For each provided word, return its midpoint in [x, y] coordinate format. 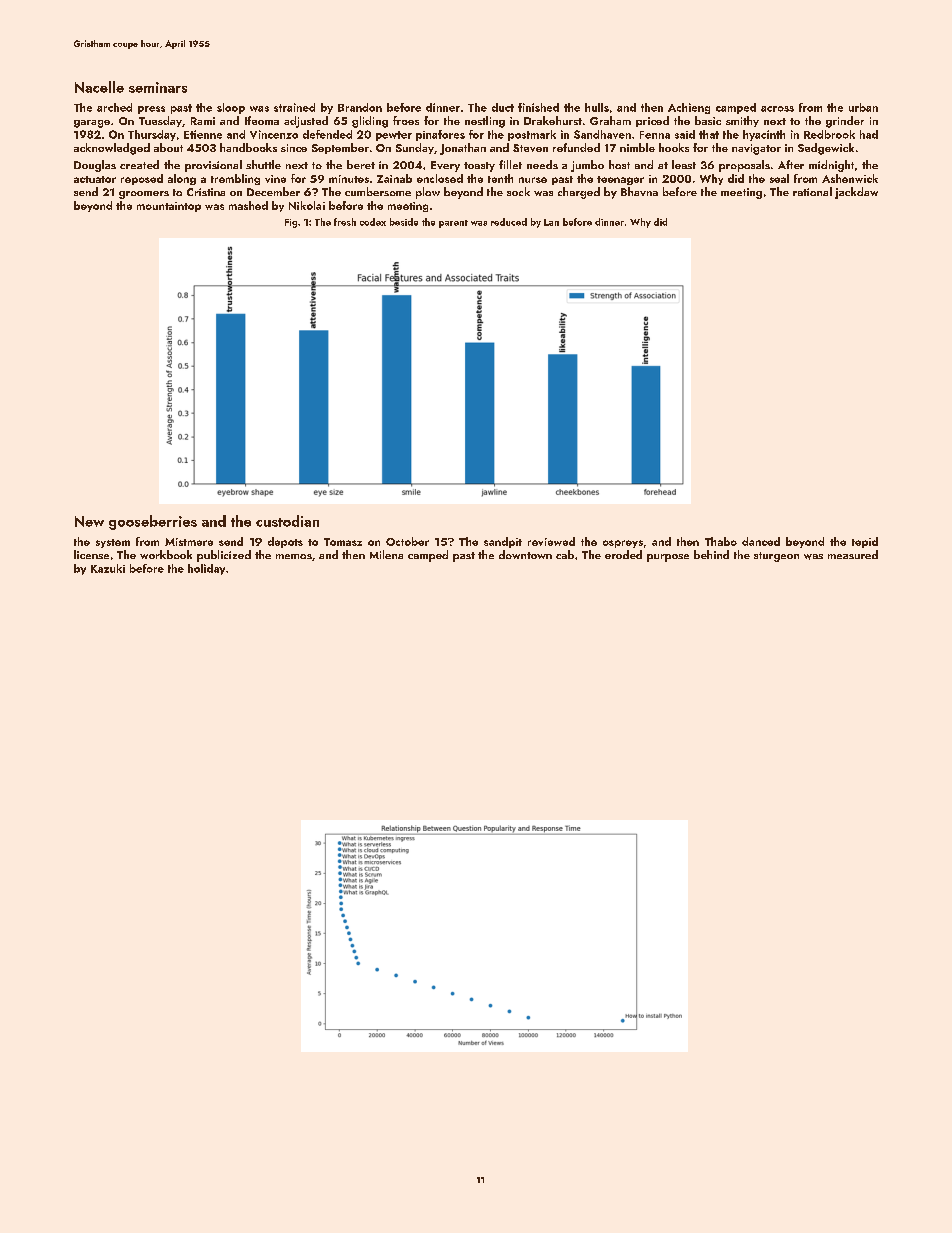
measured [853, 554]
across [777, 109]
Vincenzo [274, 134]
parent [453, 224]
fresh [345, 222]
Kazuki [108, 568]
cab [565, 554]
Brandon [360, 107]
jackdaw [856, 193]
